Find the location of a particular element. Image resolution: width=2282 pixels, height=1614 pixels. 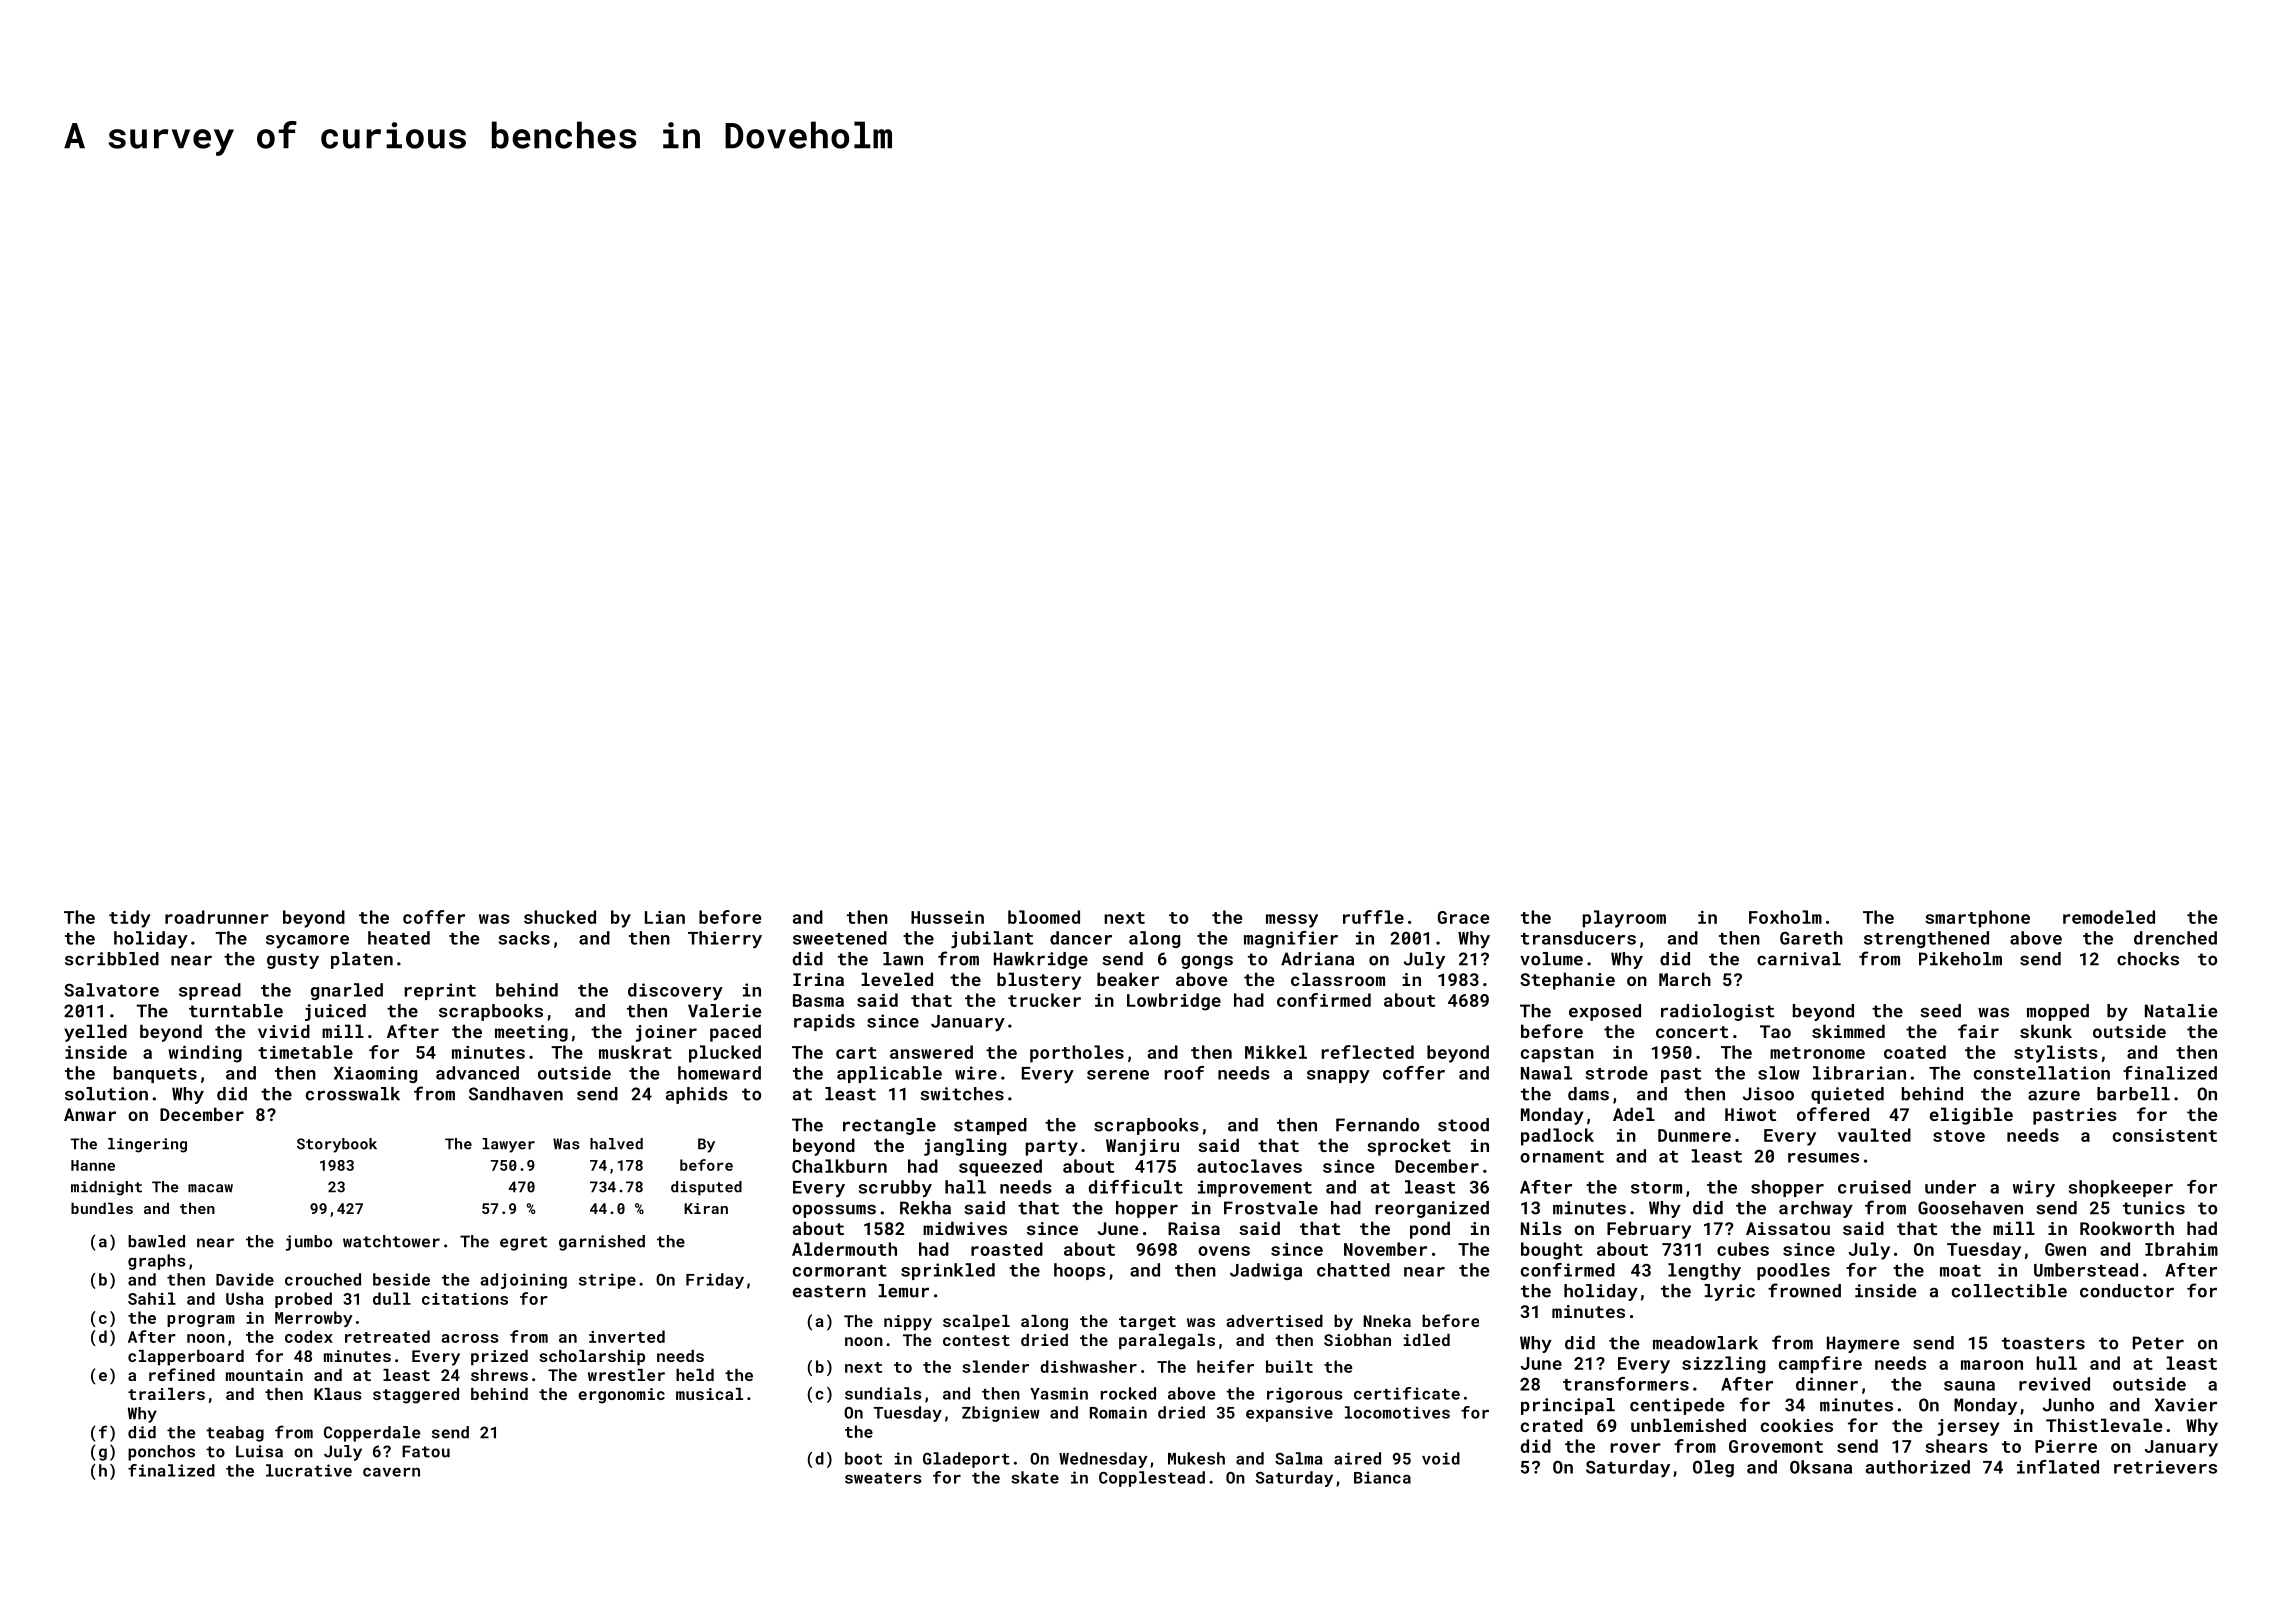

drenched is located at coordinates (2175, 938).
